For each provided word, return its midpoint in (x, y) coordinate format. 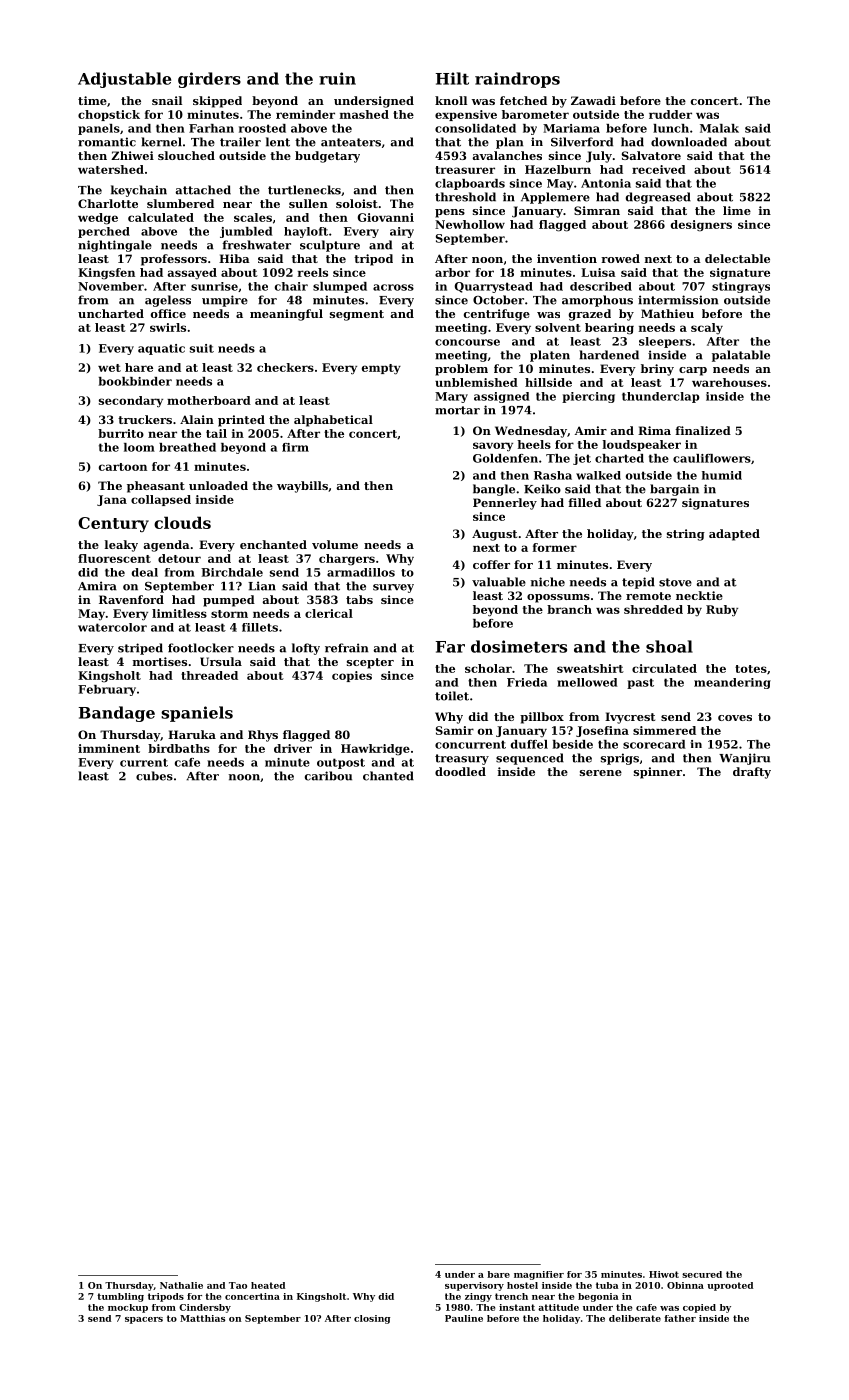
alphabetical (333, 421)
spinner (658, 773)
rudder (670, 114)
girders (209, 80)
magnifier (539, 1275)
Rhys (263, 736)
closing (372, 1319)
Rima (654, 430)
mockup (128, 1308)
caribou (328, 776)
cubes (154, 776)
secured (702, 1274)
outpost (341, 763)
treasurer (465, 170)
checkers (285, 367)
